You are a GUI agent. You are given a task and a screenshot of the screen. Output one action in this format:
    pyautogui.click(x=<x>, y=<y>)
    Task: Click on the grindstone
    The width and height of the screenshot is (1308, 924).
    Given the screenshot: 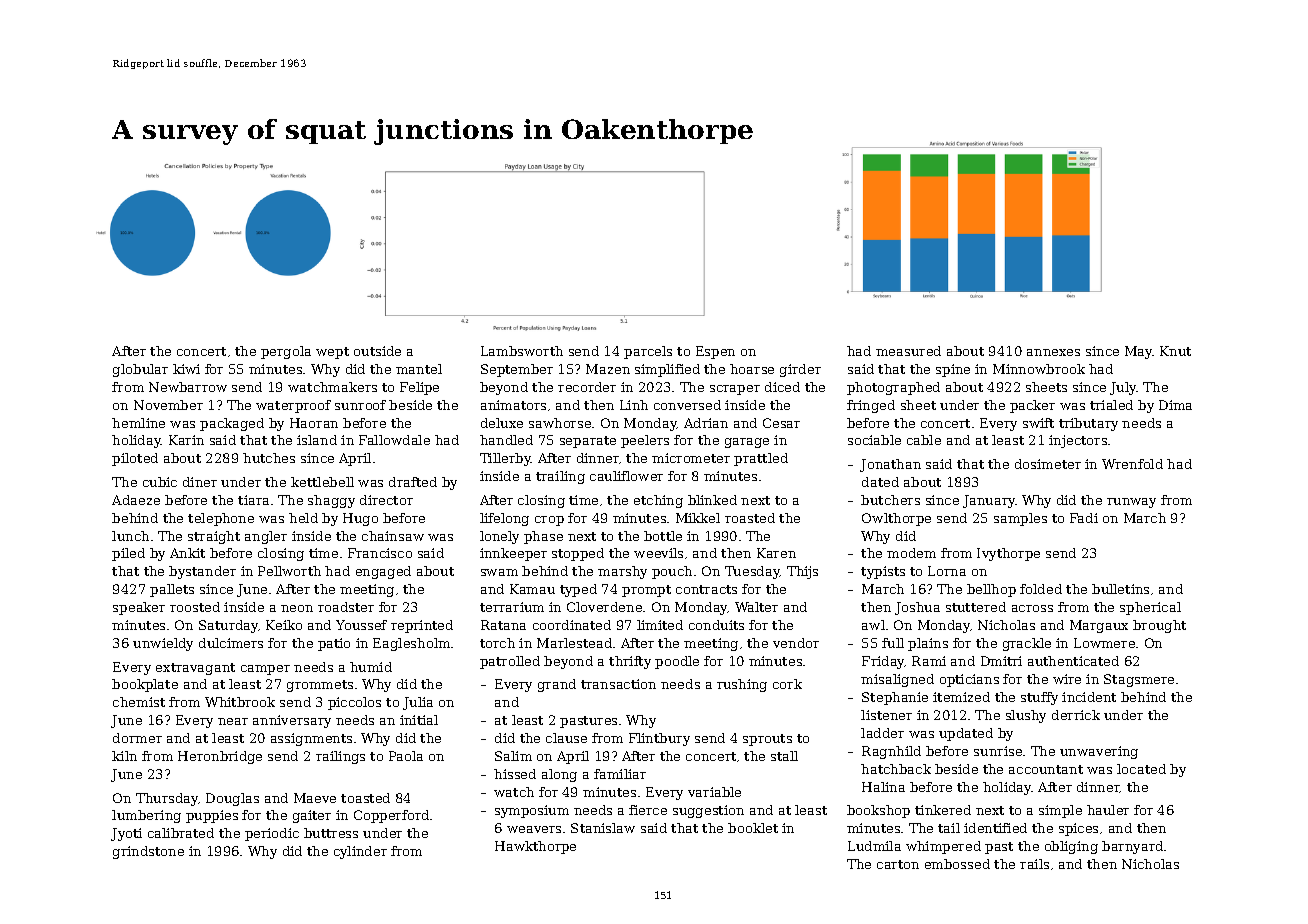 What is the action you would take?
    pyautogui.click(x=148, y=852)
